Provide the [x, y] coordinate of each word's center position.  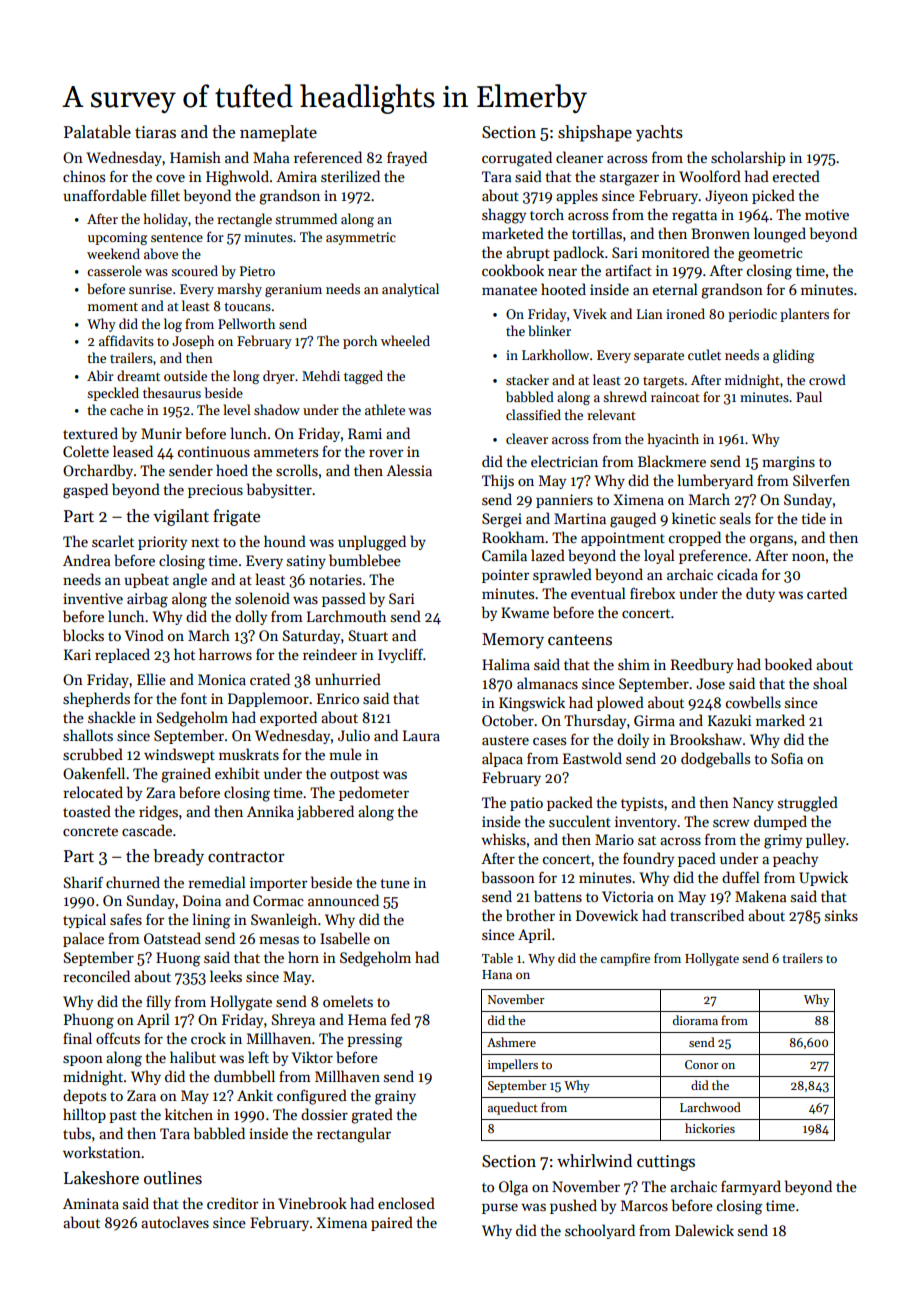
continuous [214, 451]
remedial [217, 882]
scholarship [748, 158]
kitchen [189, 1114]
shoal [830, 683]
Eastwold [592, 758]
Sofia [787, 758]
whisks [503, 839]
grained [186, 775]
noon [808, 557]
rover [386, 453]
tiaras [155, 132]
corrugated [517, 159]
